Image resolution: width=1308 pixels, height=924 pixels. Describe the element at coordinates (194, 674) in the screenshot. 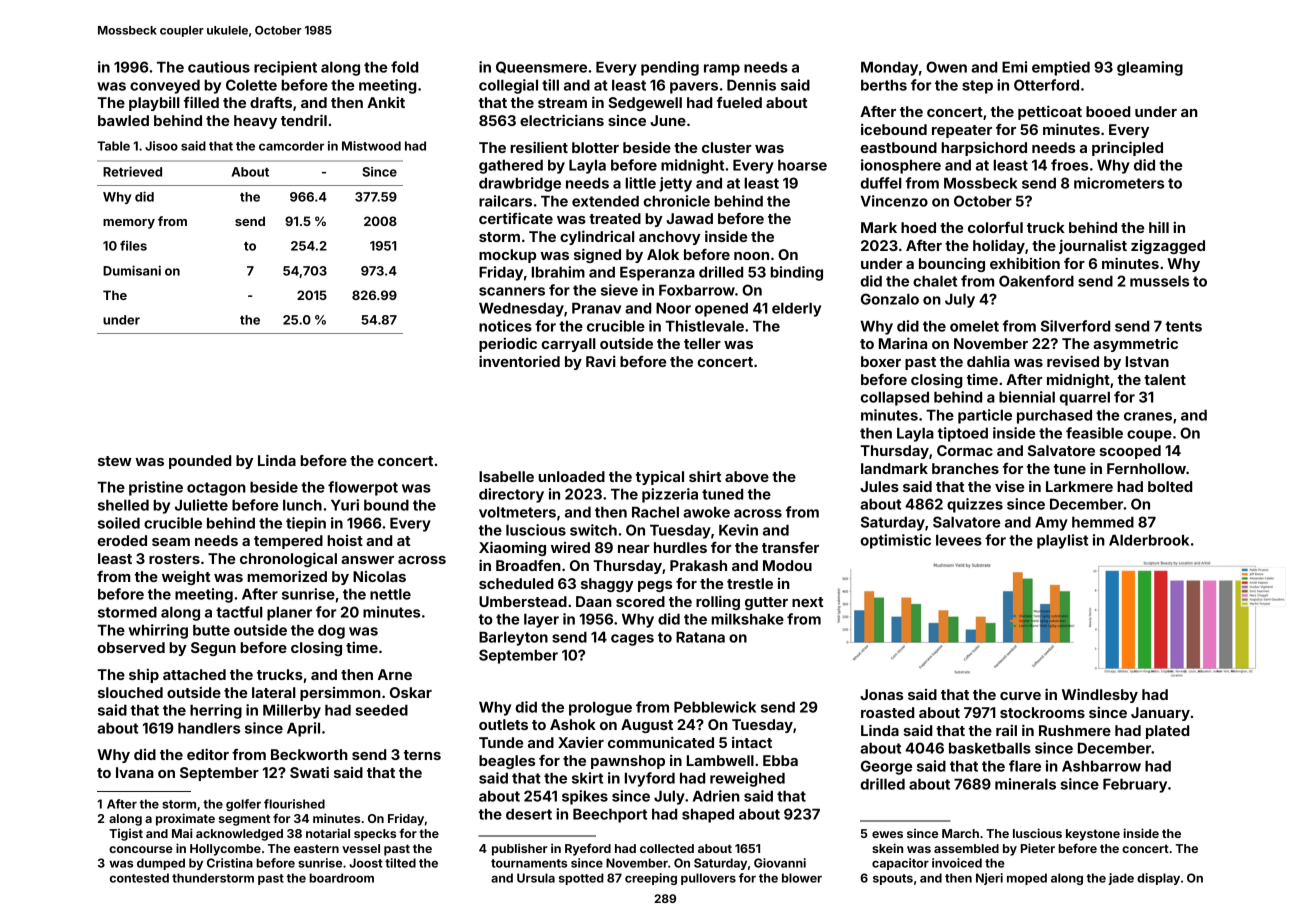

I see `attached` at that location.
